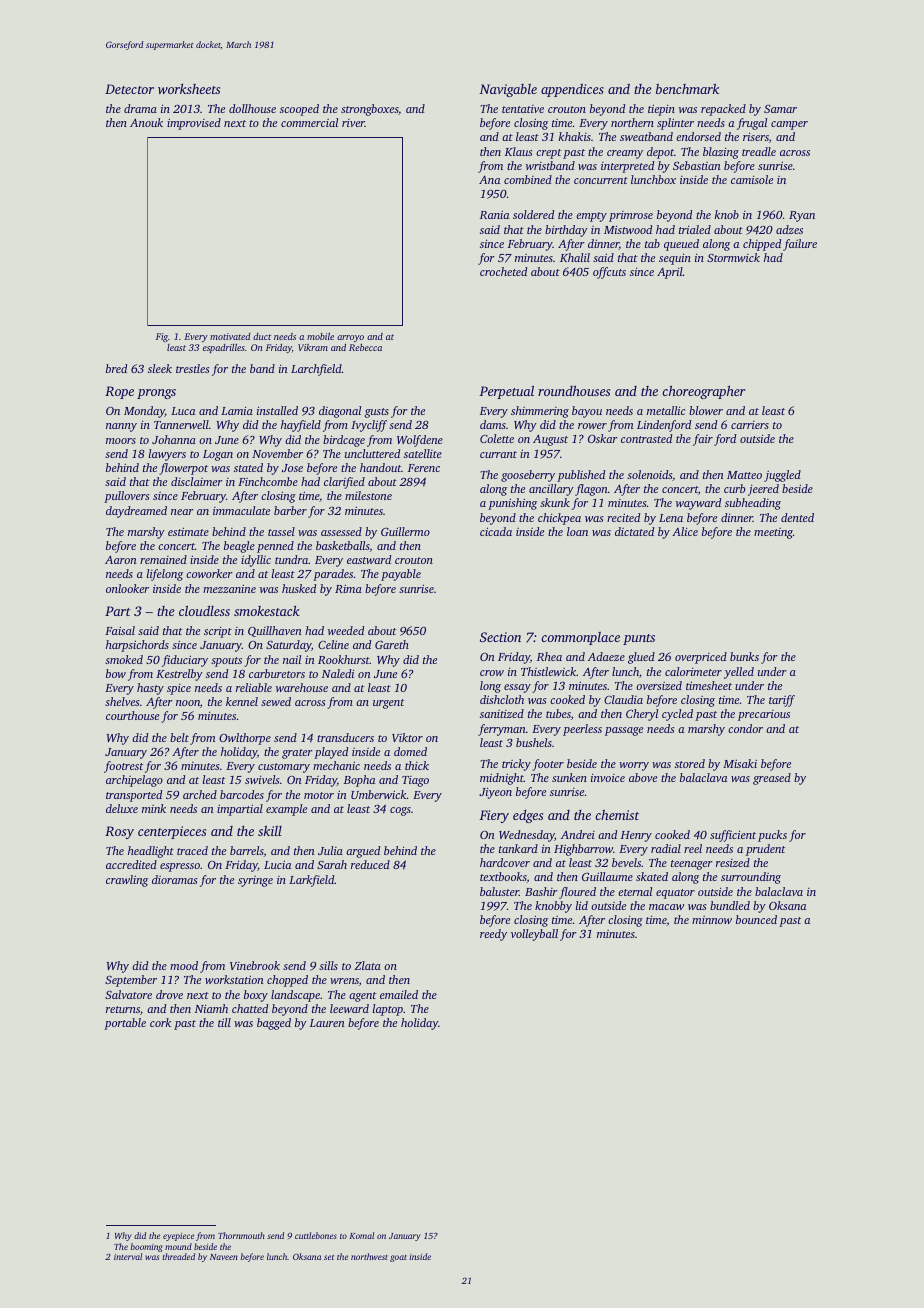 This document has height=1308, width=924. Describe the element at coordinates (492, 673) in the document. I see `crow` at that location.
